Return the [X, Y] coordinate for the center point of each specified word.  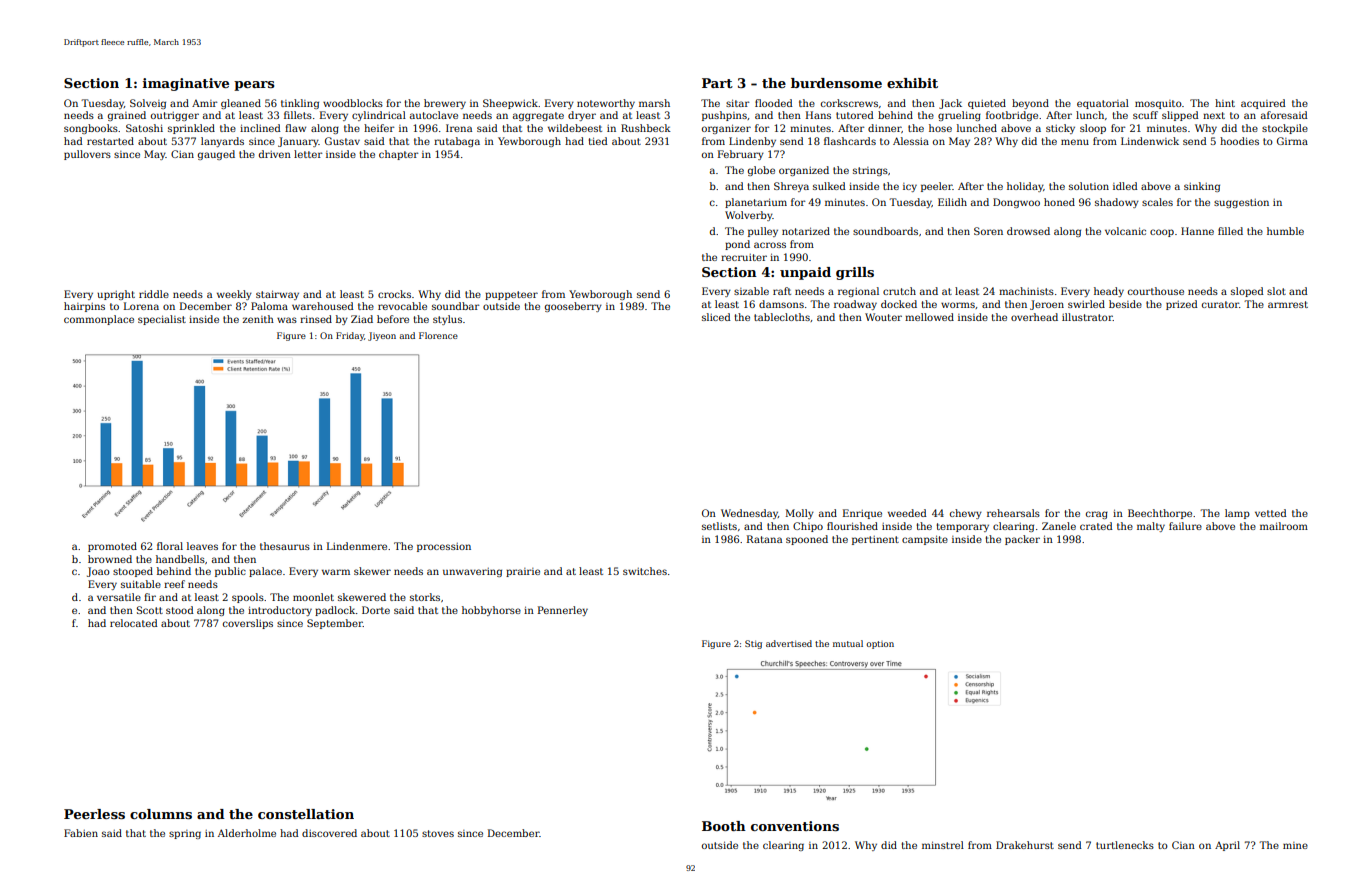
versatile [119, 597]
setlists [719, 526]
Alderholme [247, 833]
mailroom [1284, 526]
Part [717, 83]
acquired [1263, 104]
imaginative [186, 84]
